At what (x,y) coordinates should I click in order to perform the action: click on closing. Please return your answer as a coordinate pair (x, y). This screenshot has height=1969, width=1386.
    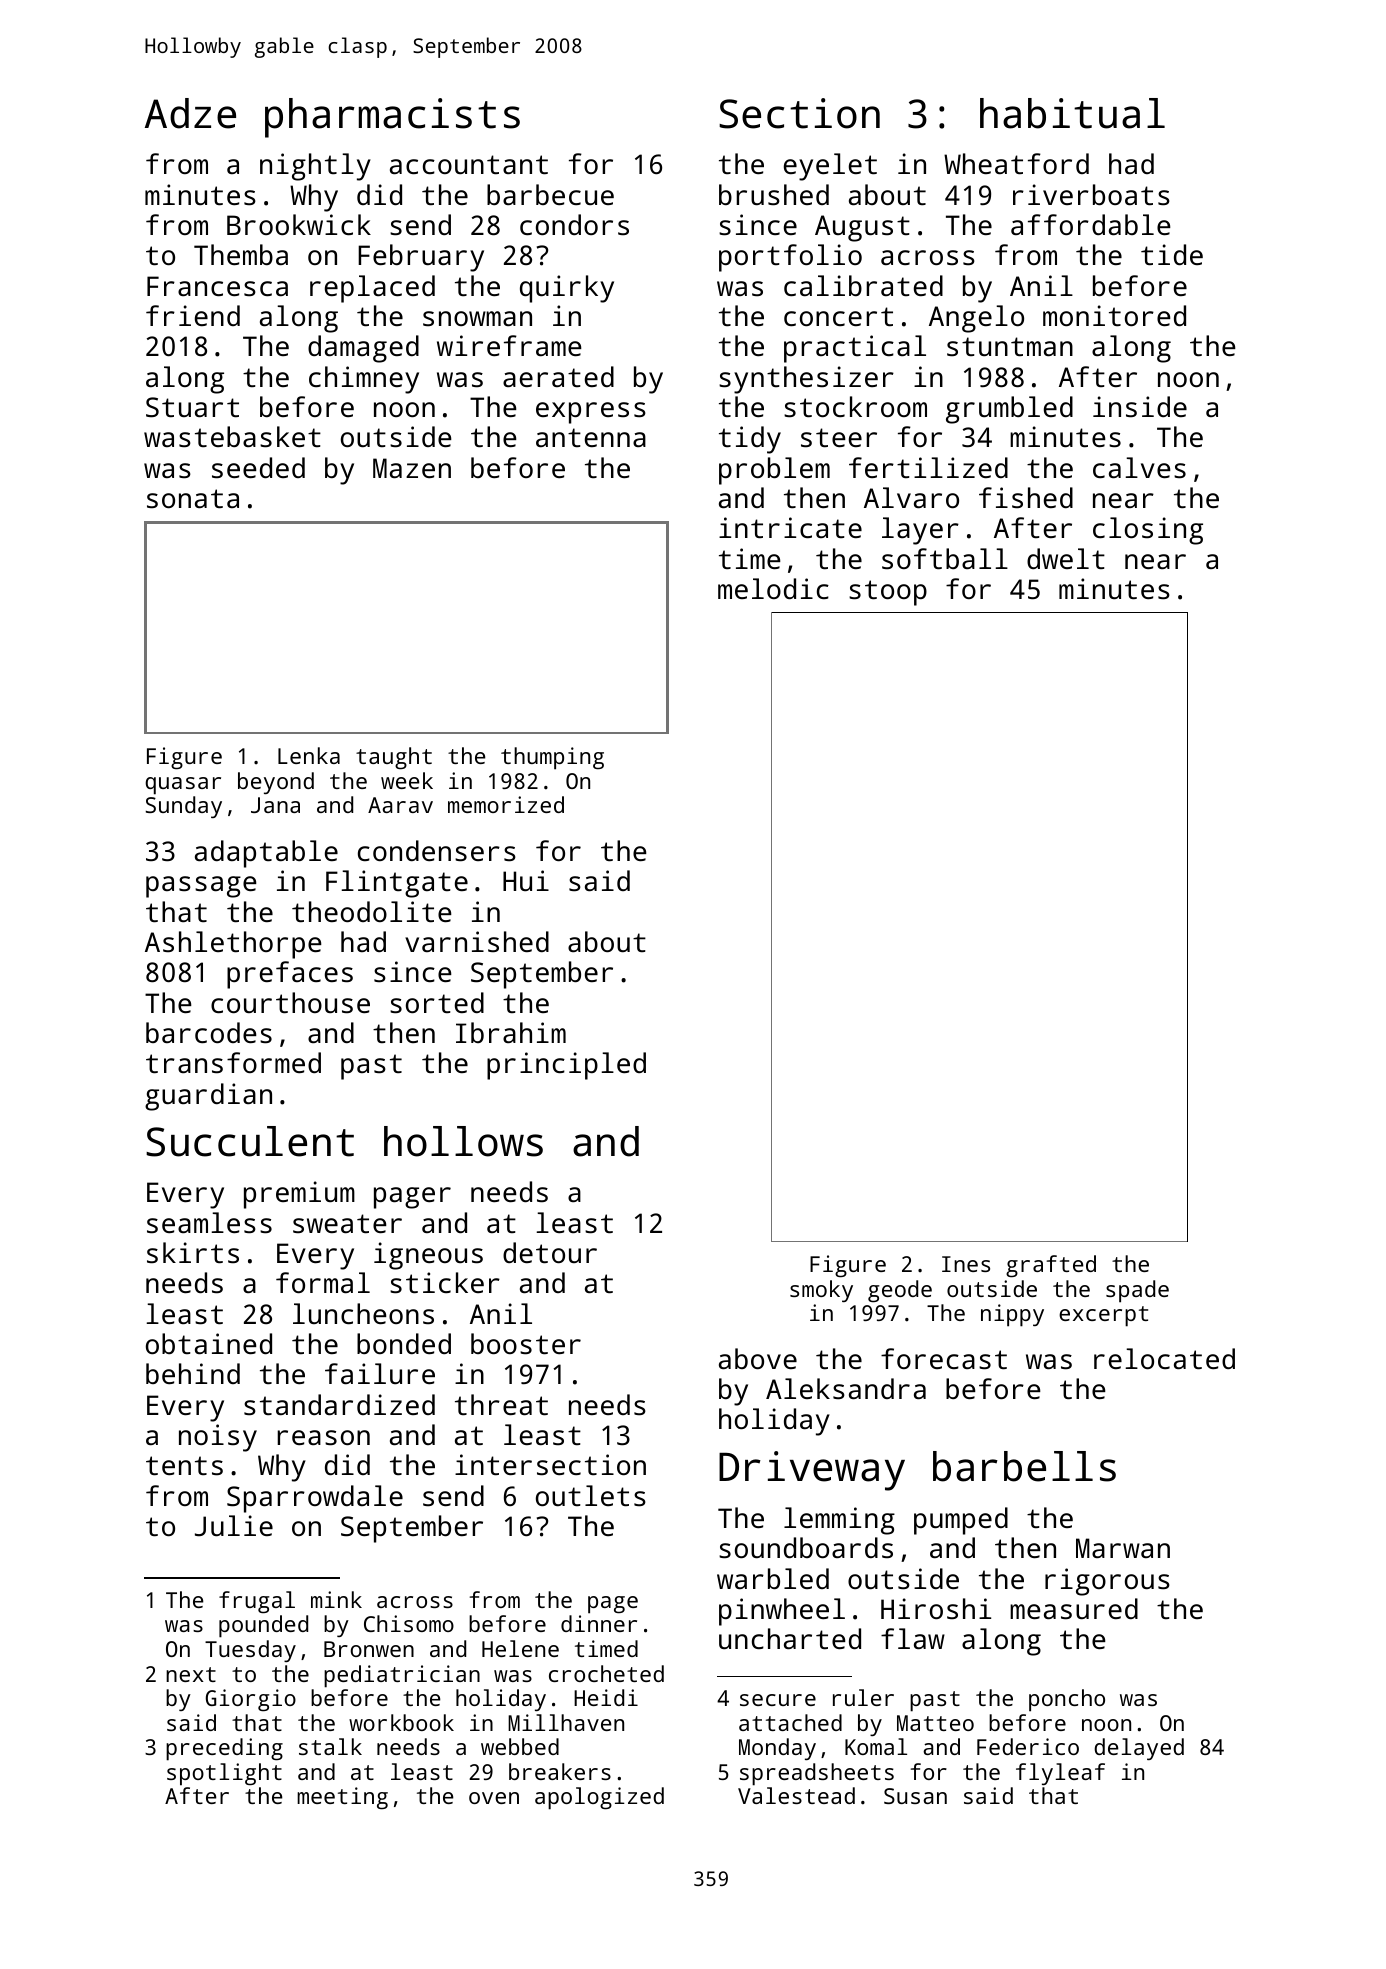
    Looking at the image, I should click on (1148, 531).
